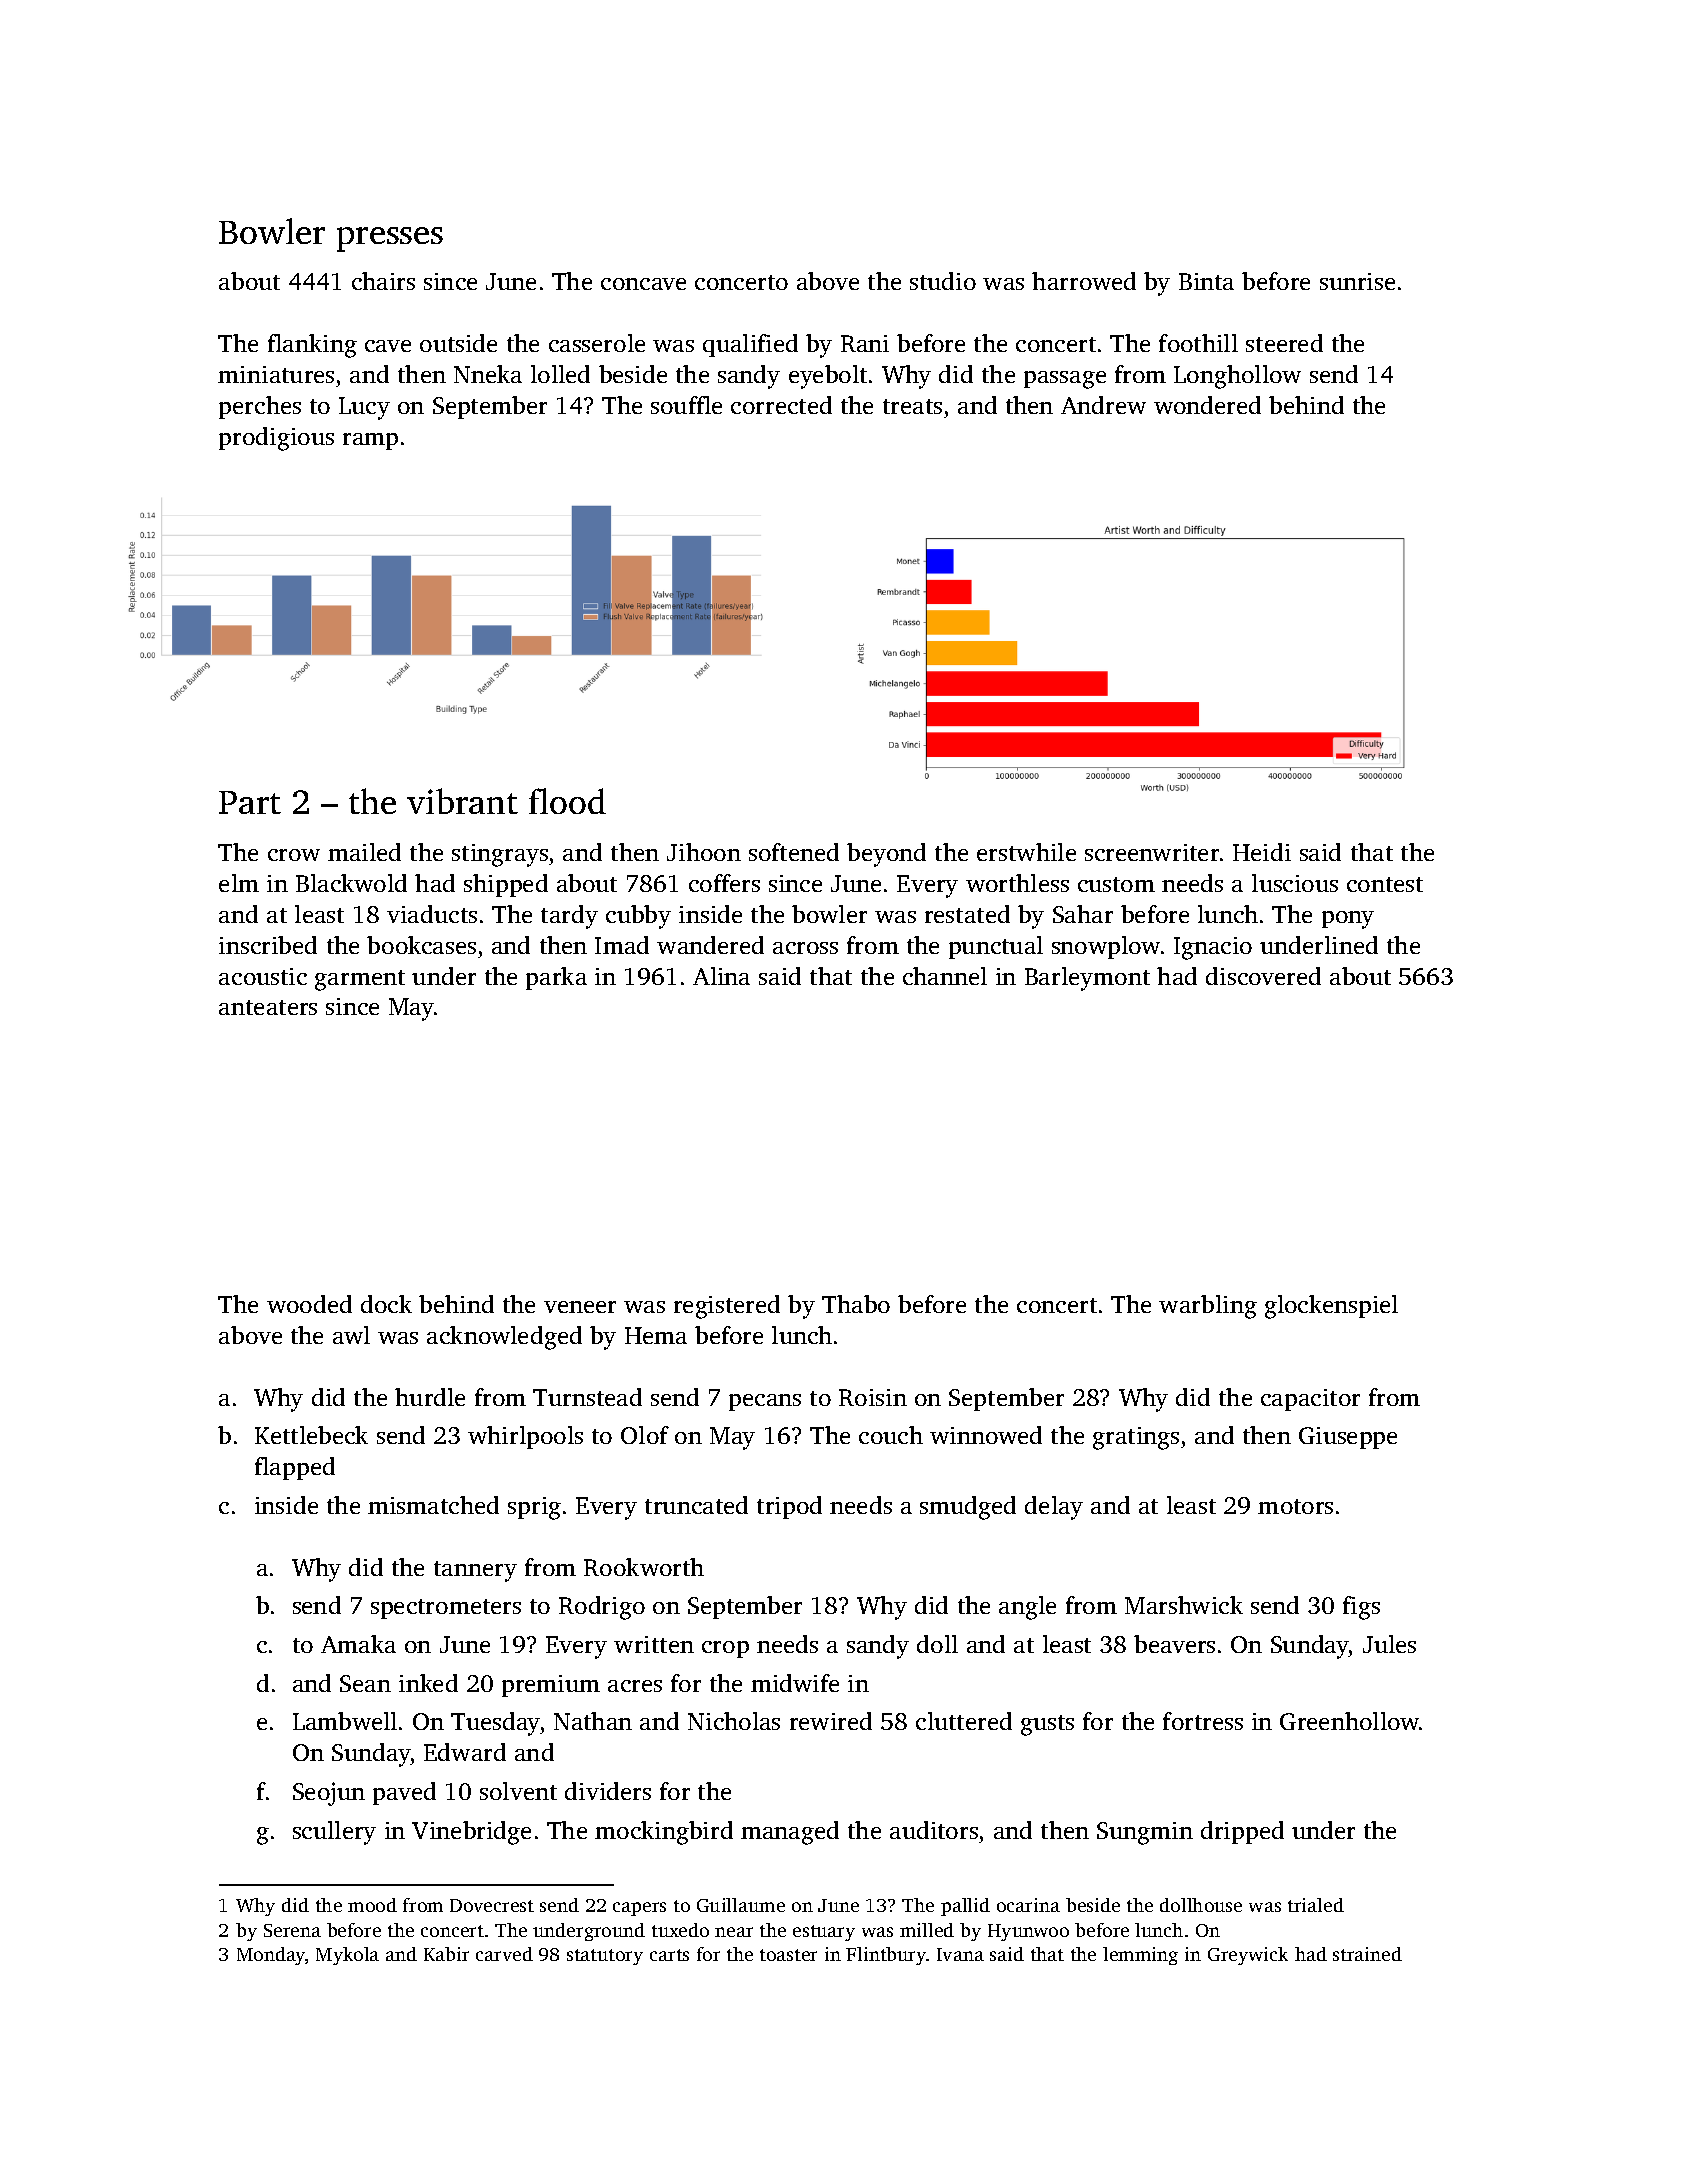 This page has width=1683, height=2178. I want to click on presses, so click(390, 239).
